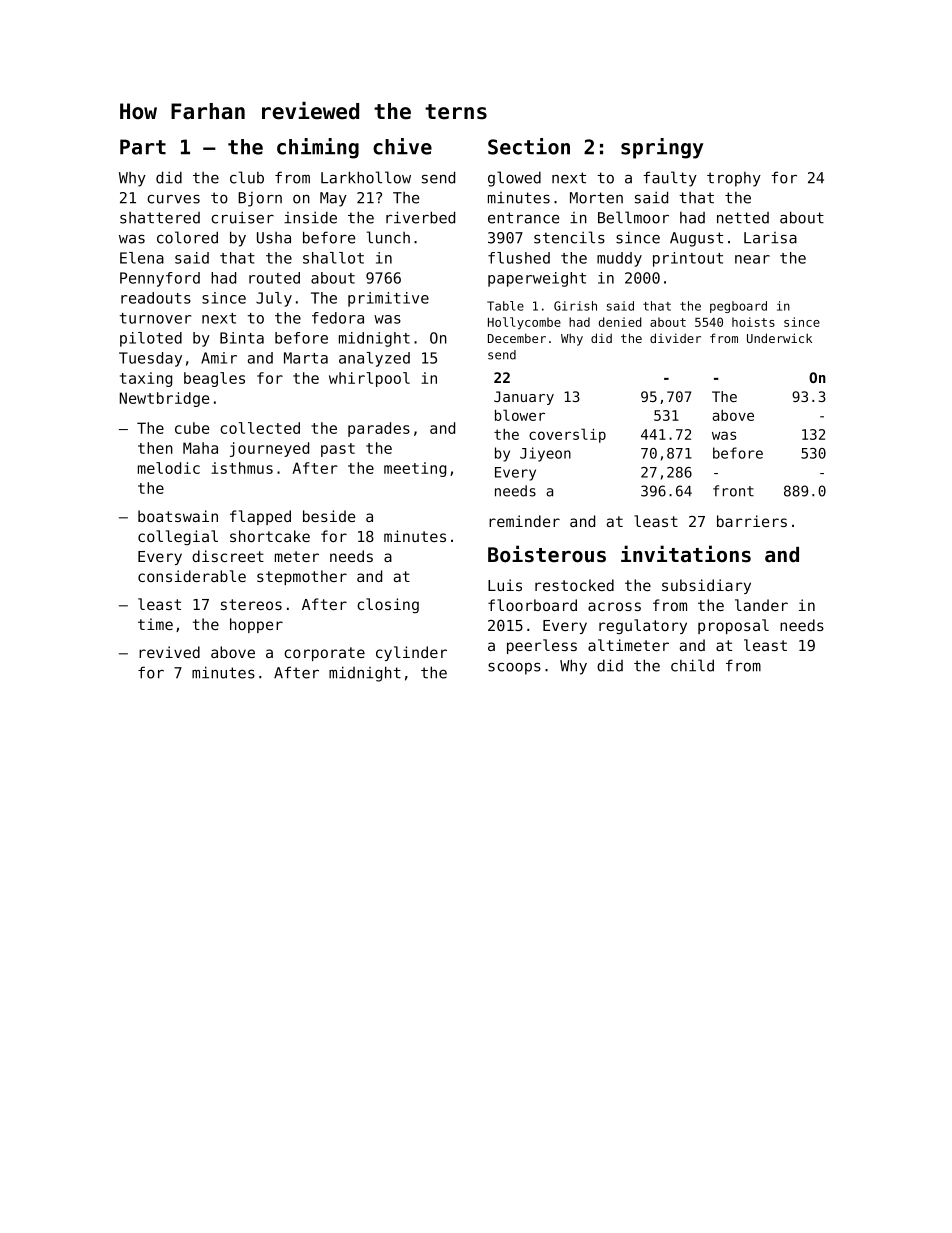  Describe the element at coordinates (529, 146) in the screenshot. I see `Section` at that location.
